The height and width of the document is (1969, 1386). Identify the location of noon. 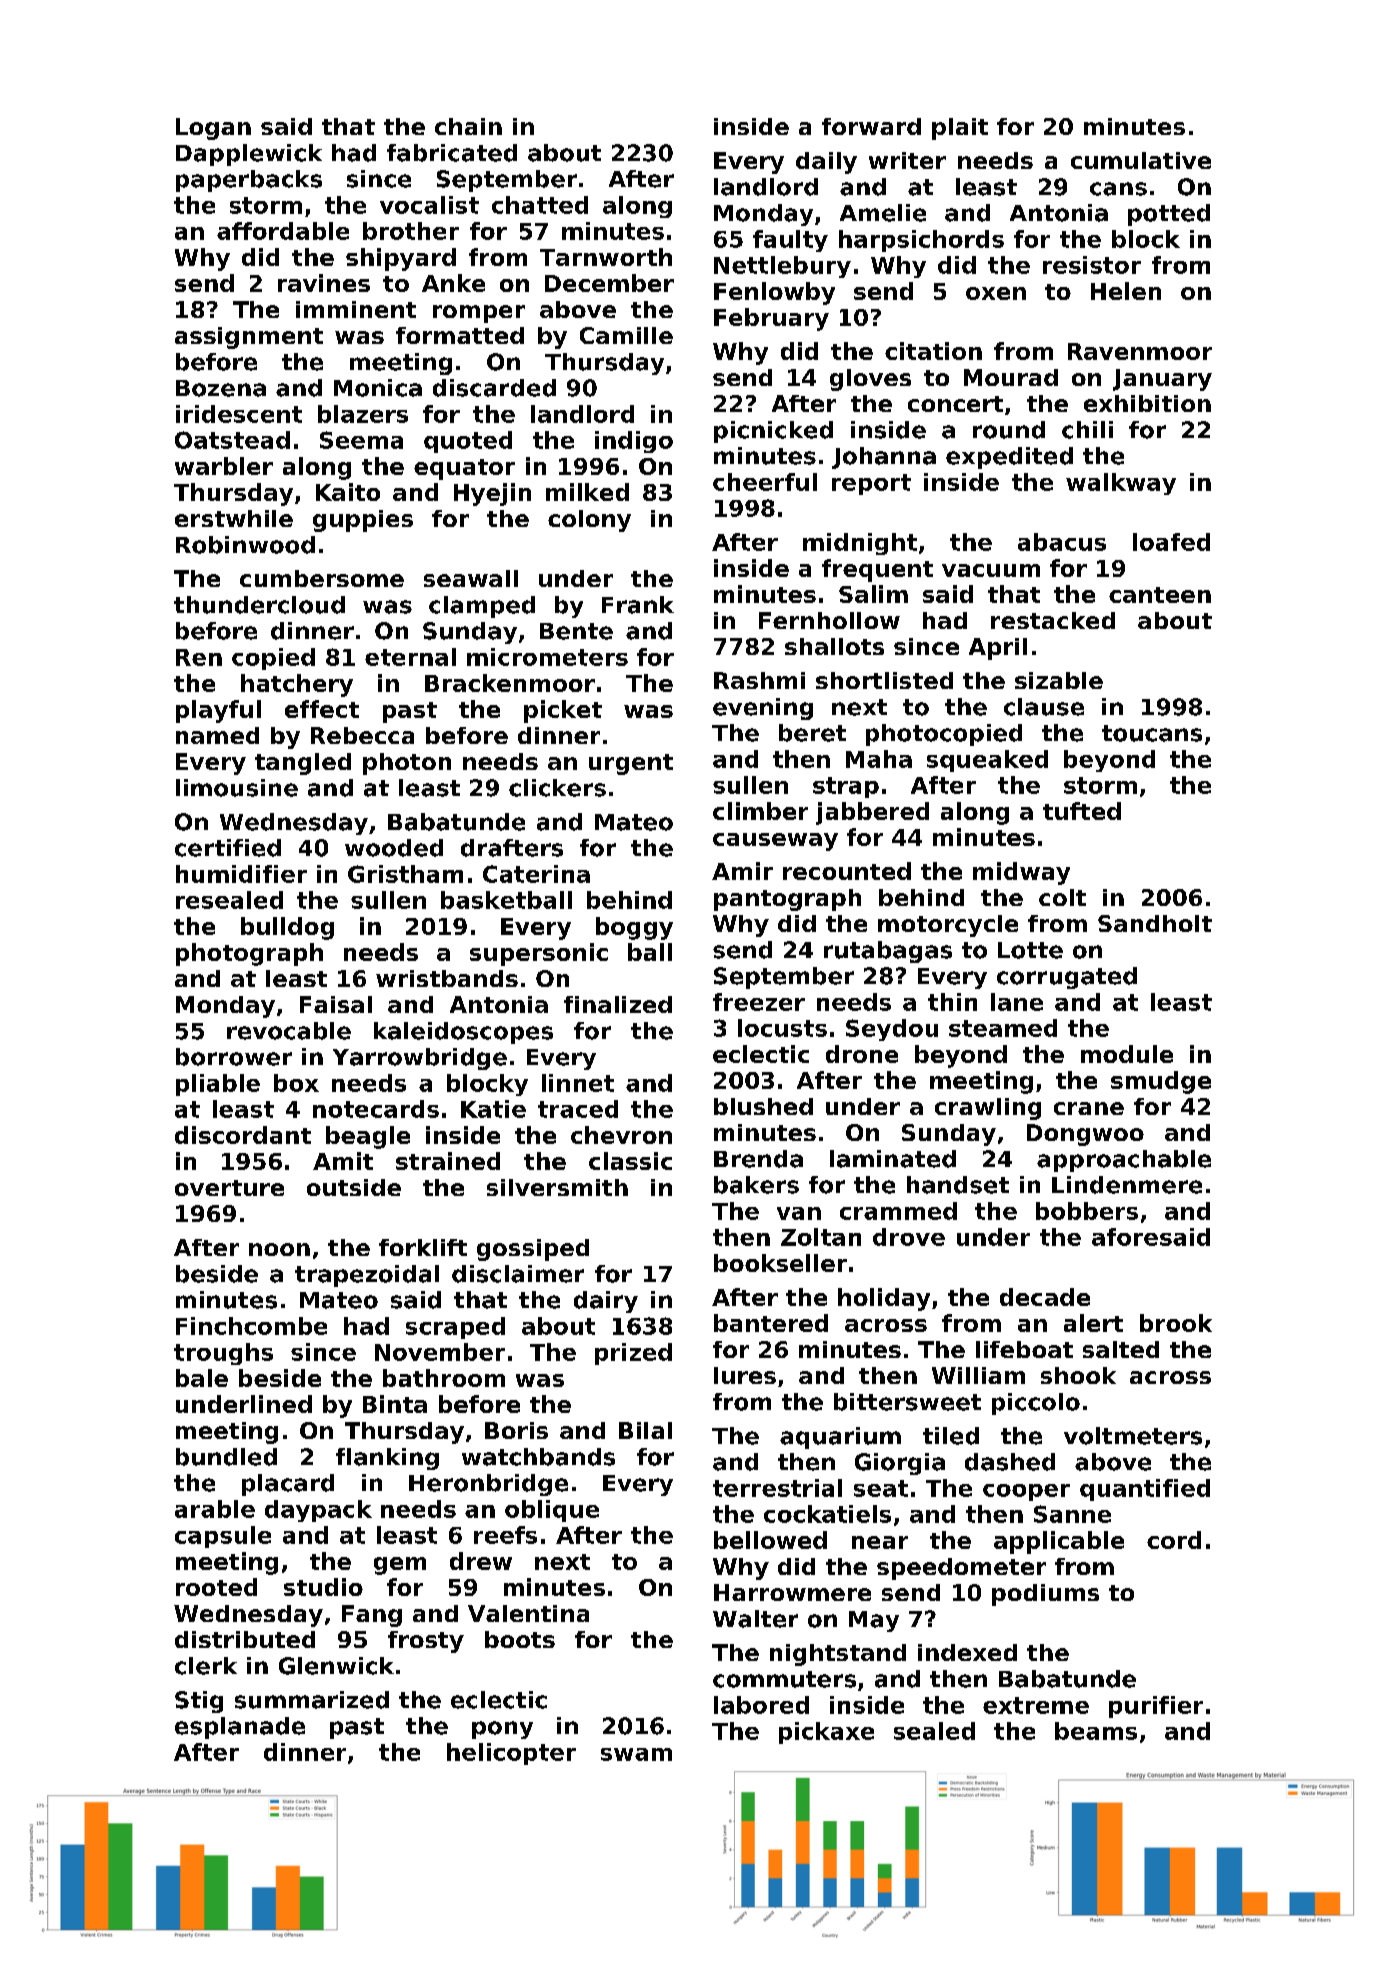
(279, 1249).
